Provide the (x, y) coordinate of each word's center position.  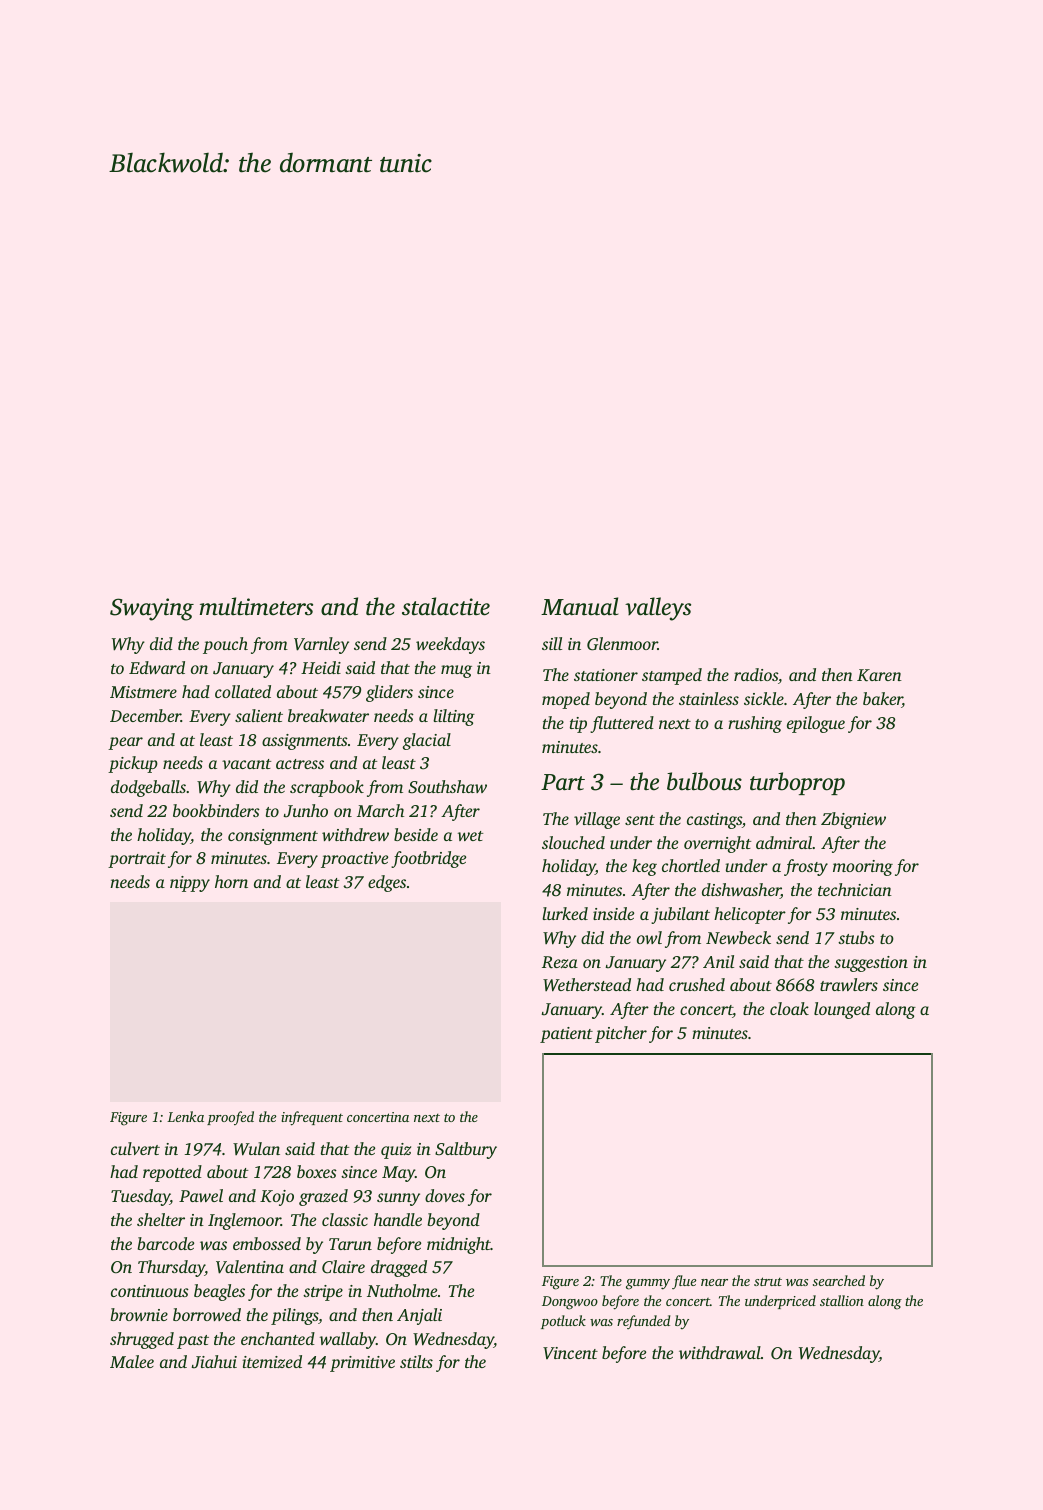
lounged (842, 1010)
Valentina (250, 1267)
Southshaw (447, 787)
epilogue (816, 724)
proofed (230, 1118)
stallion (842, 1300)
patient (566, 1035)
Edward (157, 667)
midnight (459, 1245)
